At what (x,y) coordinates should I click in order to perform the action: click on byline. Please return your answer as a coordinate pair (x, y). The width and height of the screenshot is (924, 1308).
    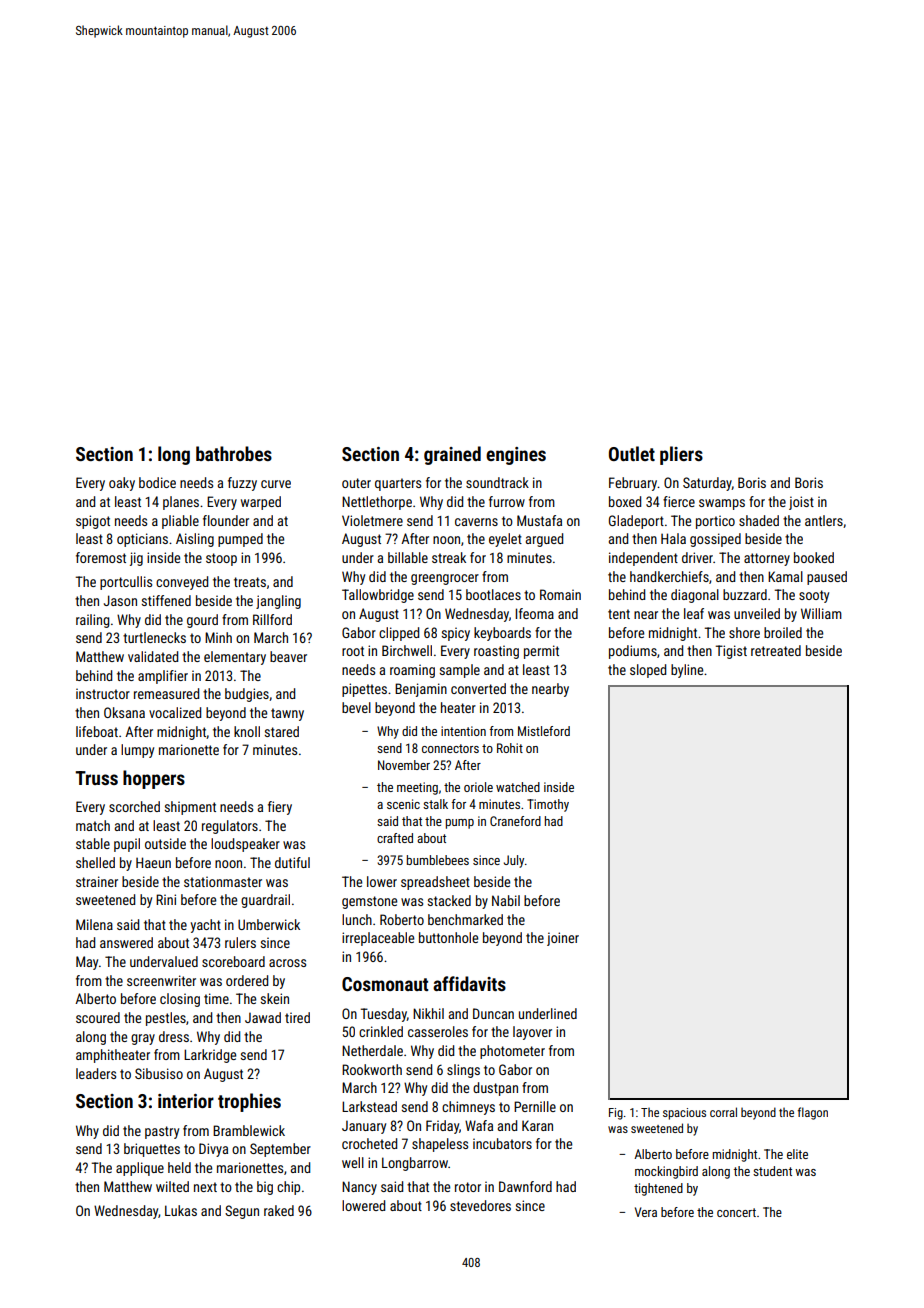
    Looking at the image, I should click on (687, 671).
